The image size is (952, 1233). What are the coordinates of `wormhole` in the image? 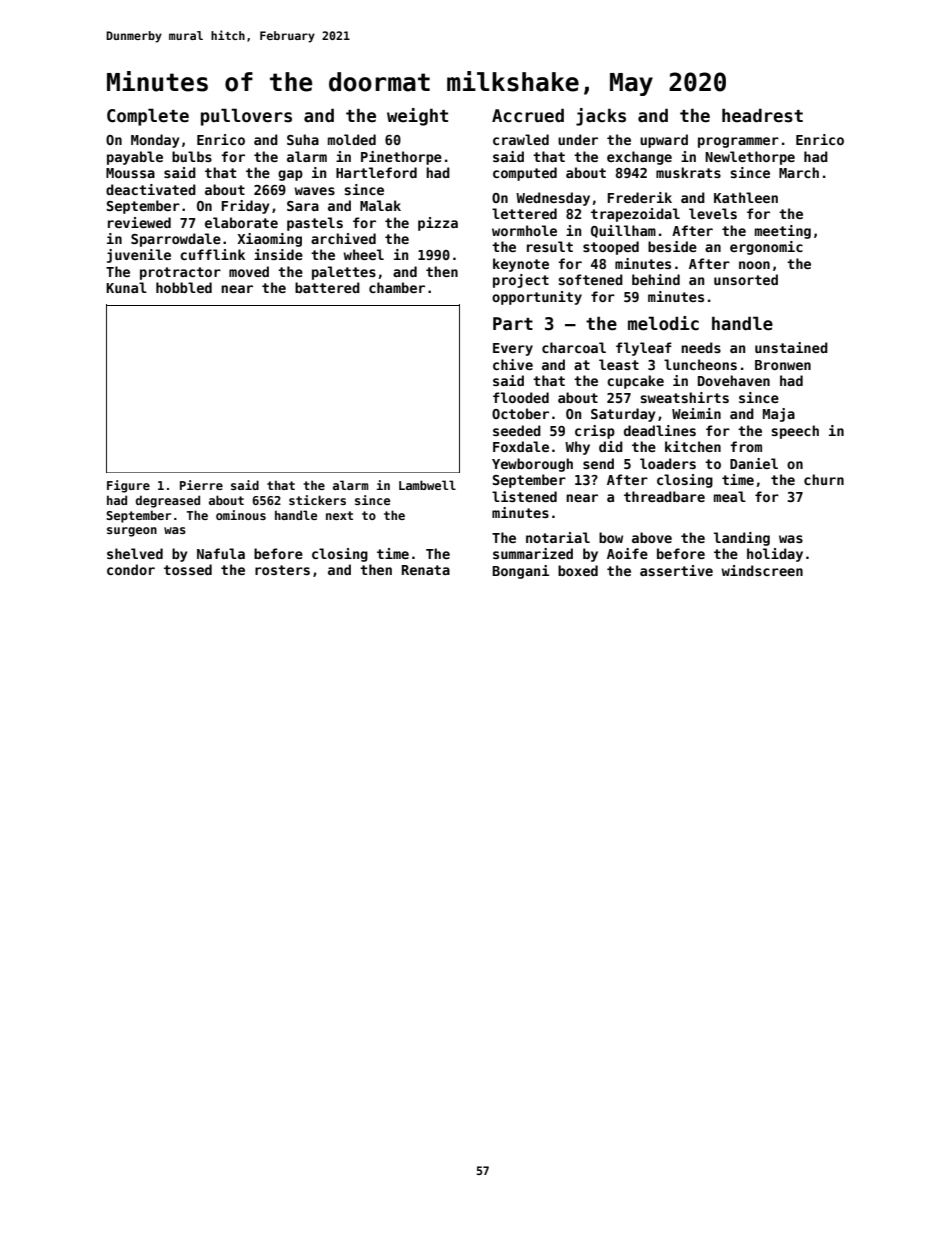 It's located at (524, 230).
